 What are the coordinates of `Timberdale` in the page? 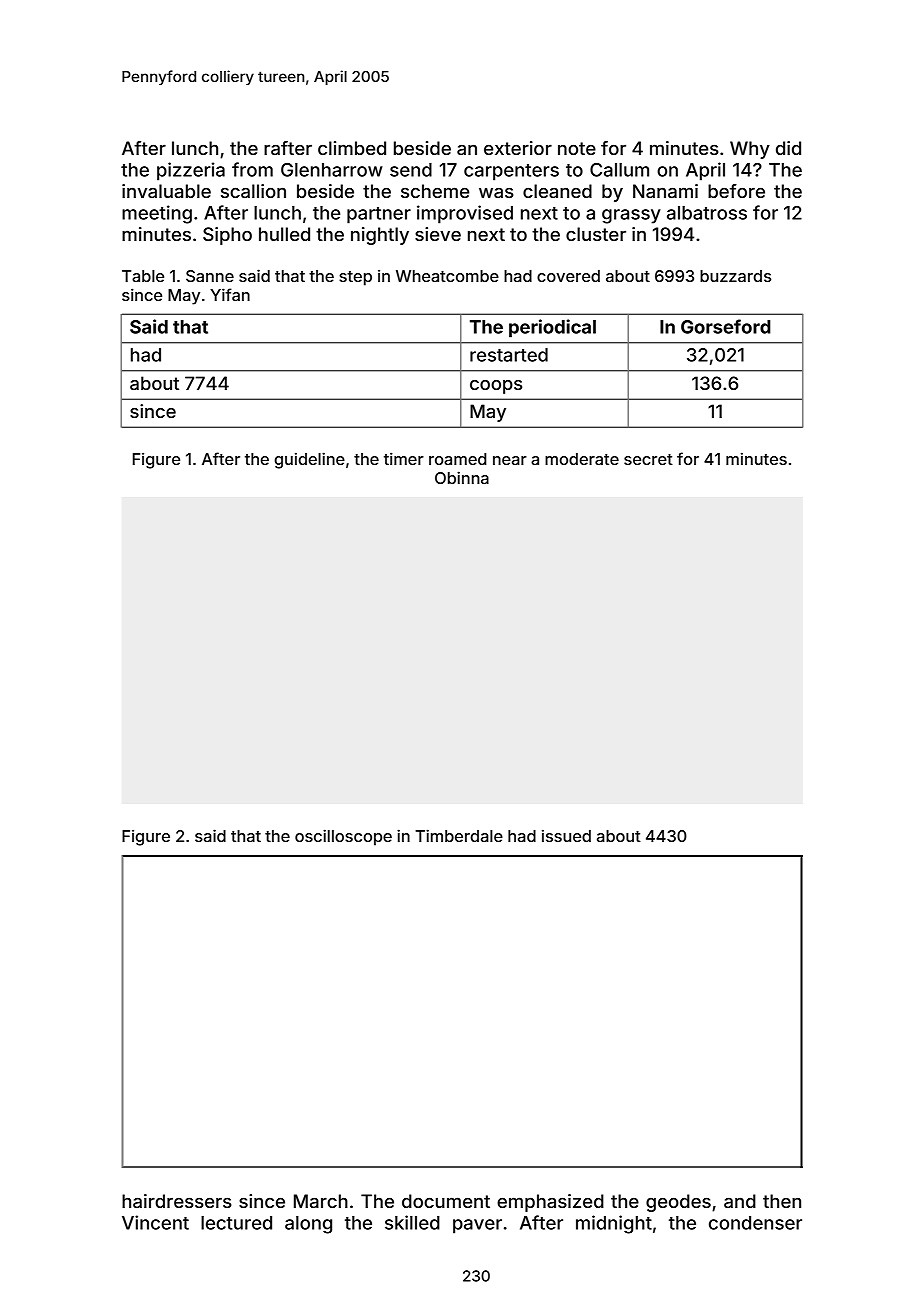 It's located at (459, 835).
